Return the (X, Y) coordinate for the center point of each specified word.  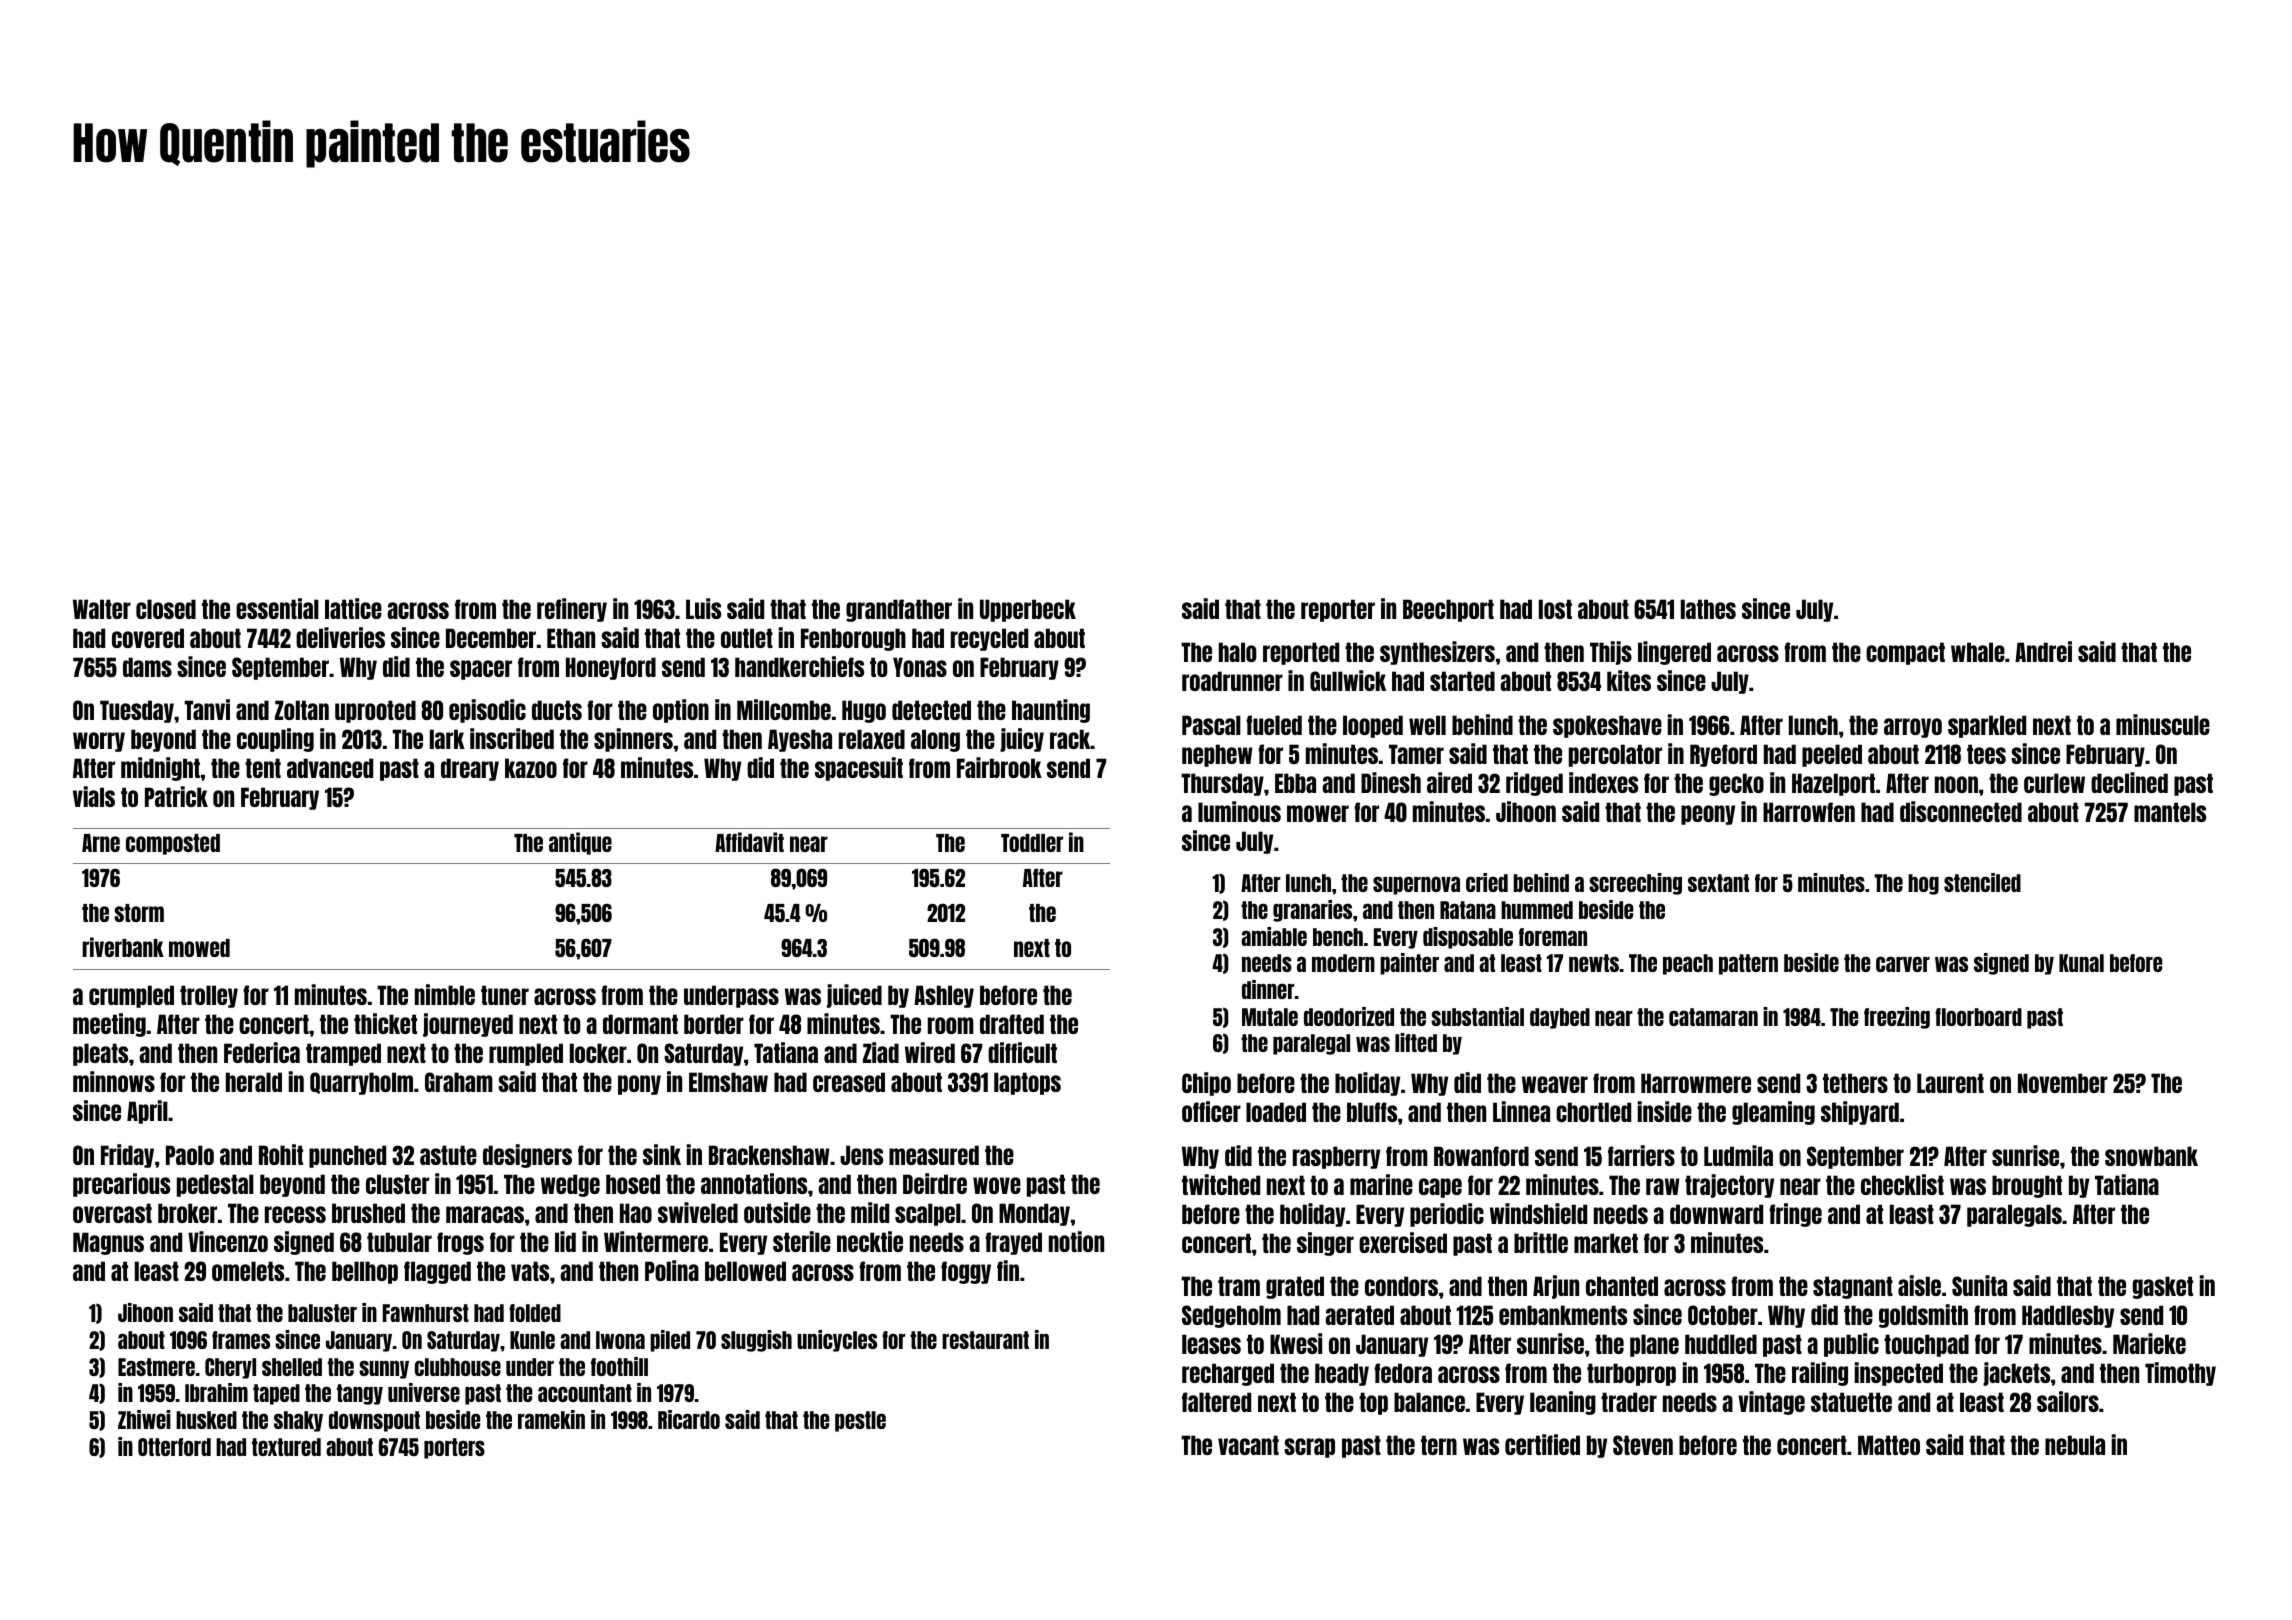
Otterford (174, 1447)
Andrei (2043, 651)
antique (580, 843)
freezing (1897, 1018)
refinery (572, 610)
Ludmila (1738, 1155)
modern (1343, 963)
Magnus (108, 1243)
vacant (1248, 1445)
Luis (703, 608)
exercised (1403, 1242)
